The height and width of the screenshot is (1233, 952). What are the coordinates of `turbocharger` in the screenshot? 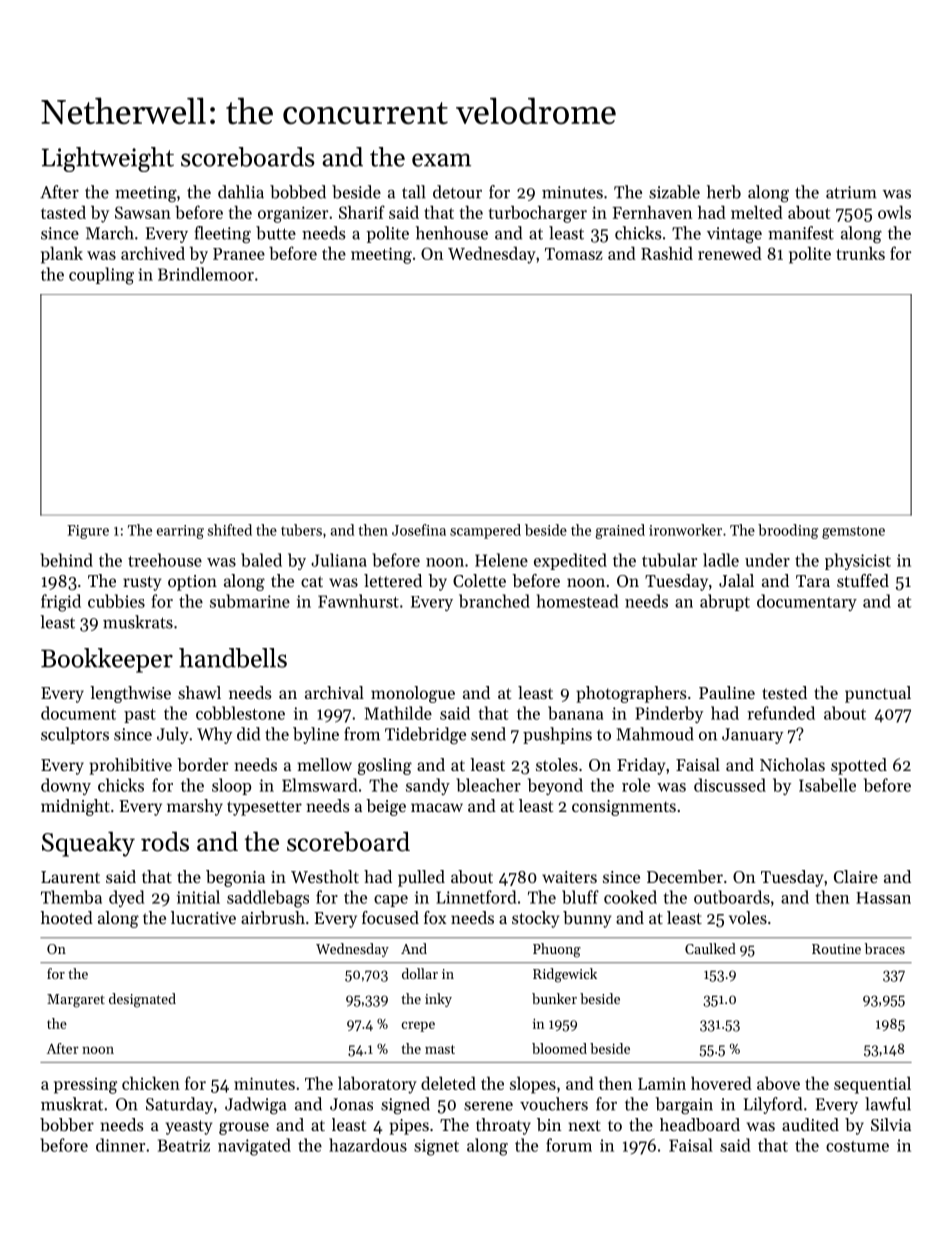 It's located at (538, 214).
